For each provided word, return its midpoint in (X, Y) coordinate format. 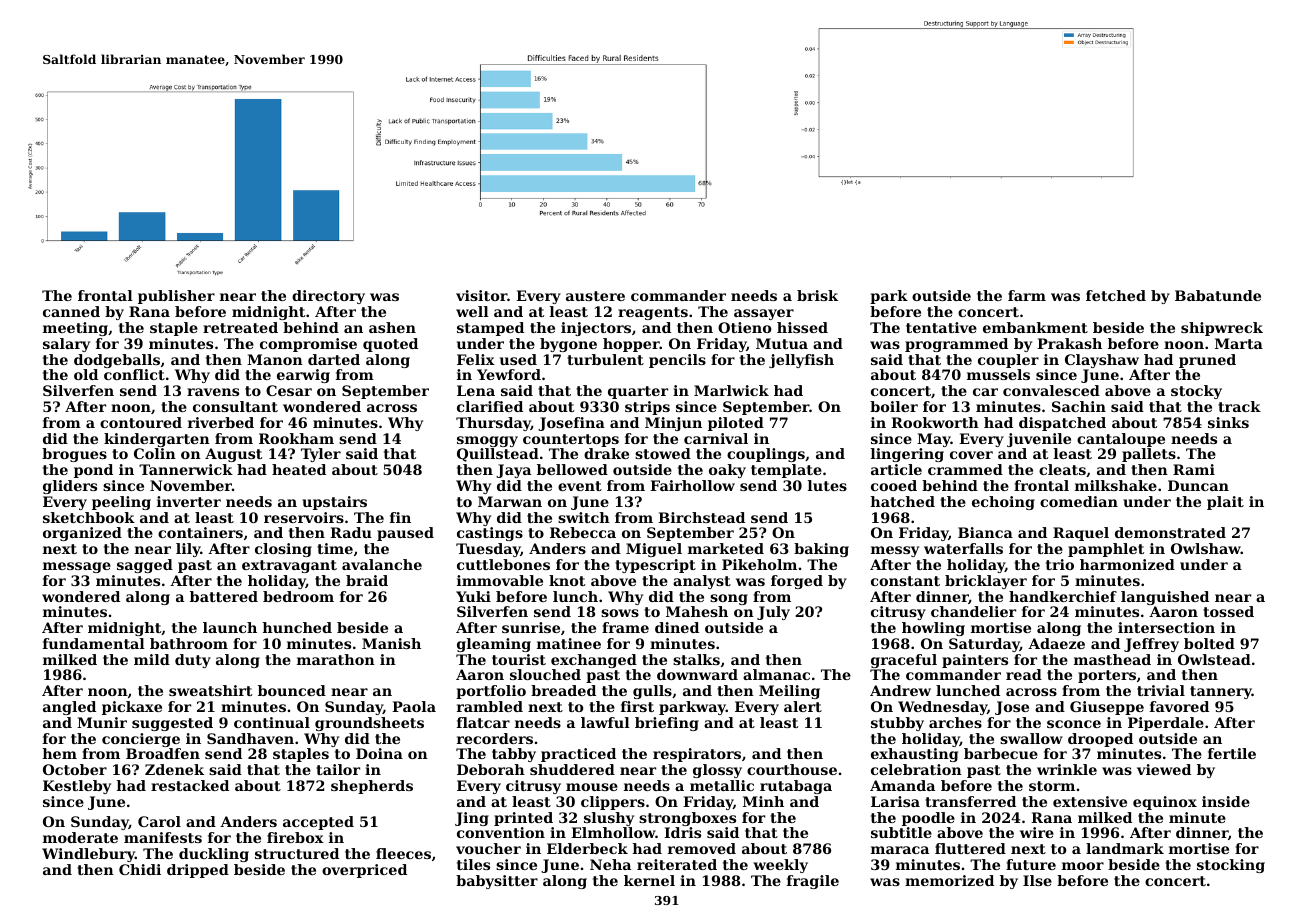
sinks (1228, 422)
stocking (1231, 866)
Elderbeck (587, 848)
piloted (736, 424)
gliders (70, 487)
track (1239, 406)
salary (66, 345)
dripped (198, 871)
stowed (663, 453)
